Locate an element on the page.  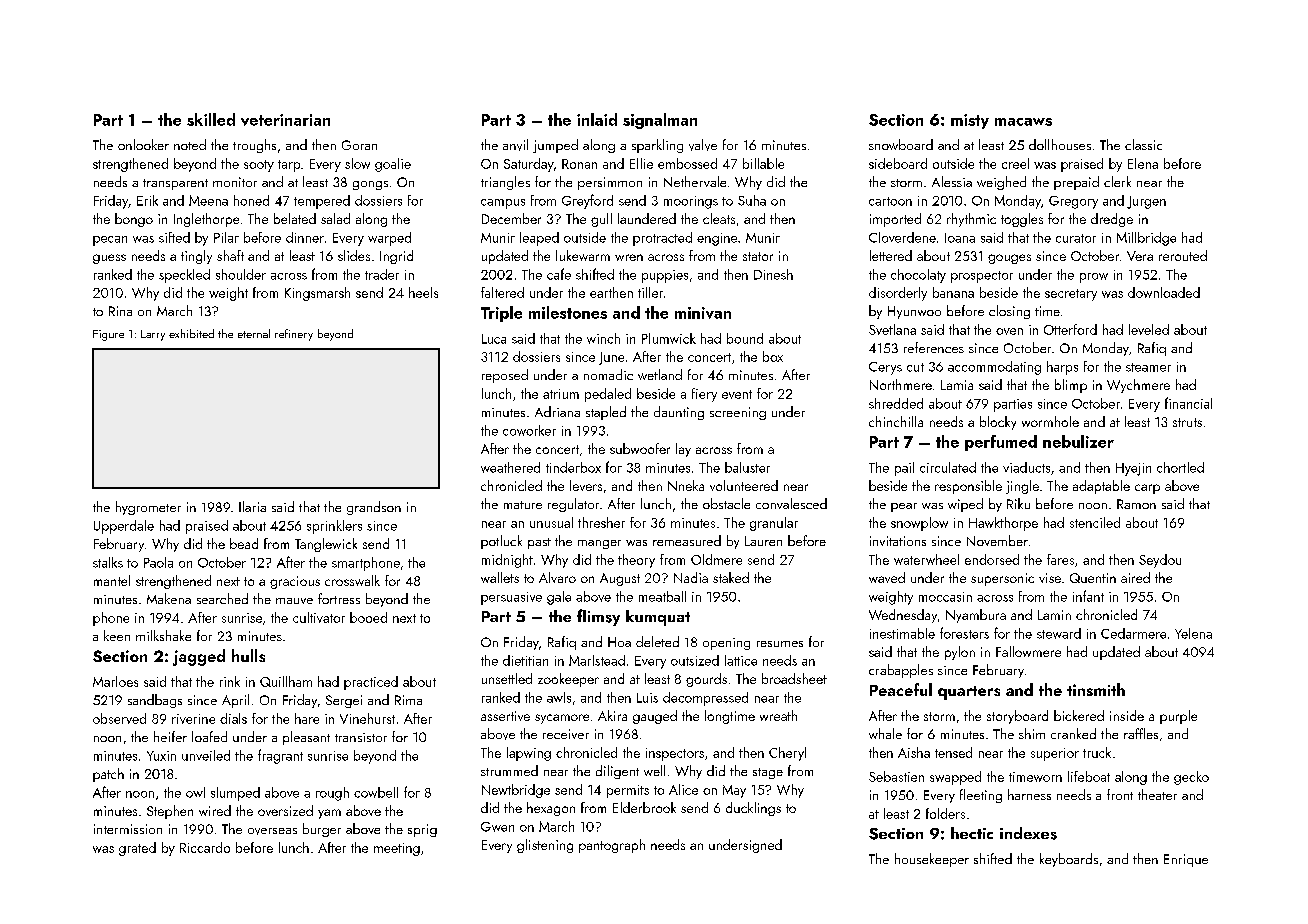
Ilaria is located at coordinates (252, 506).
